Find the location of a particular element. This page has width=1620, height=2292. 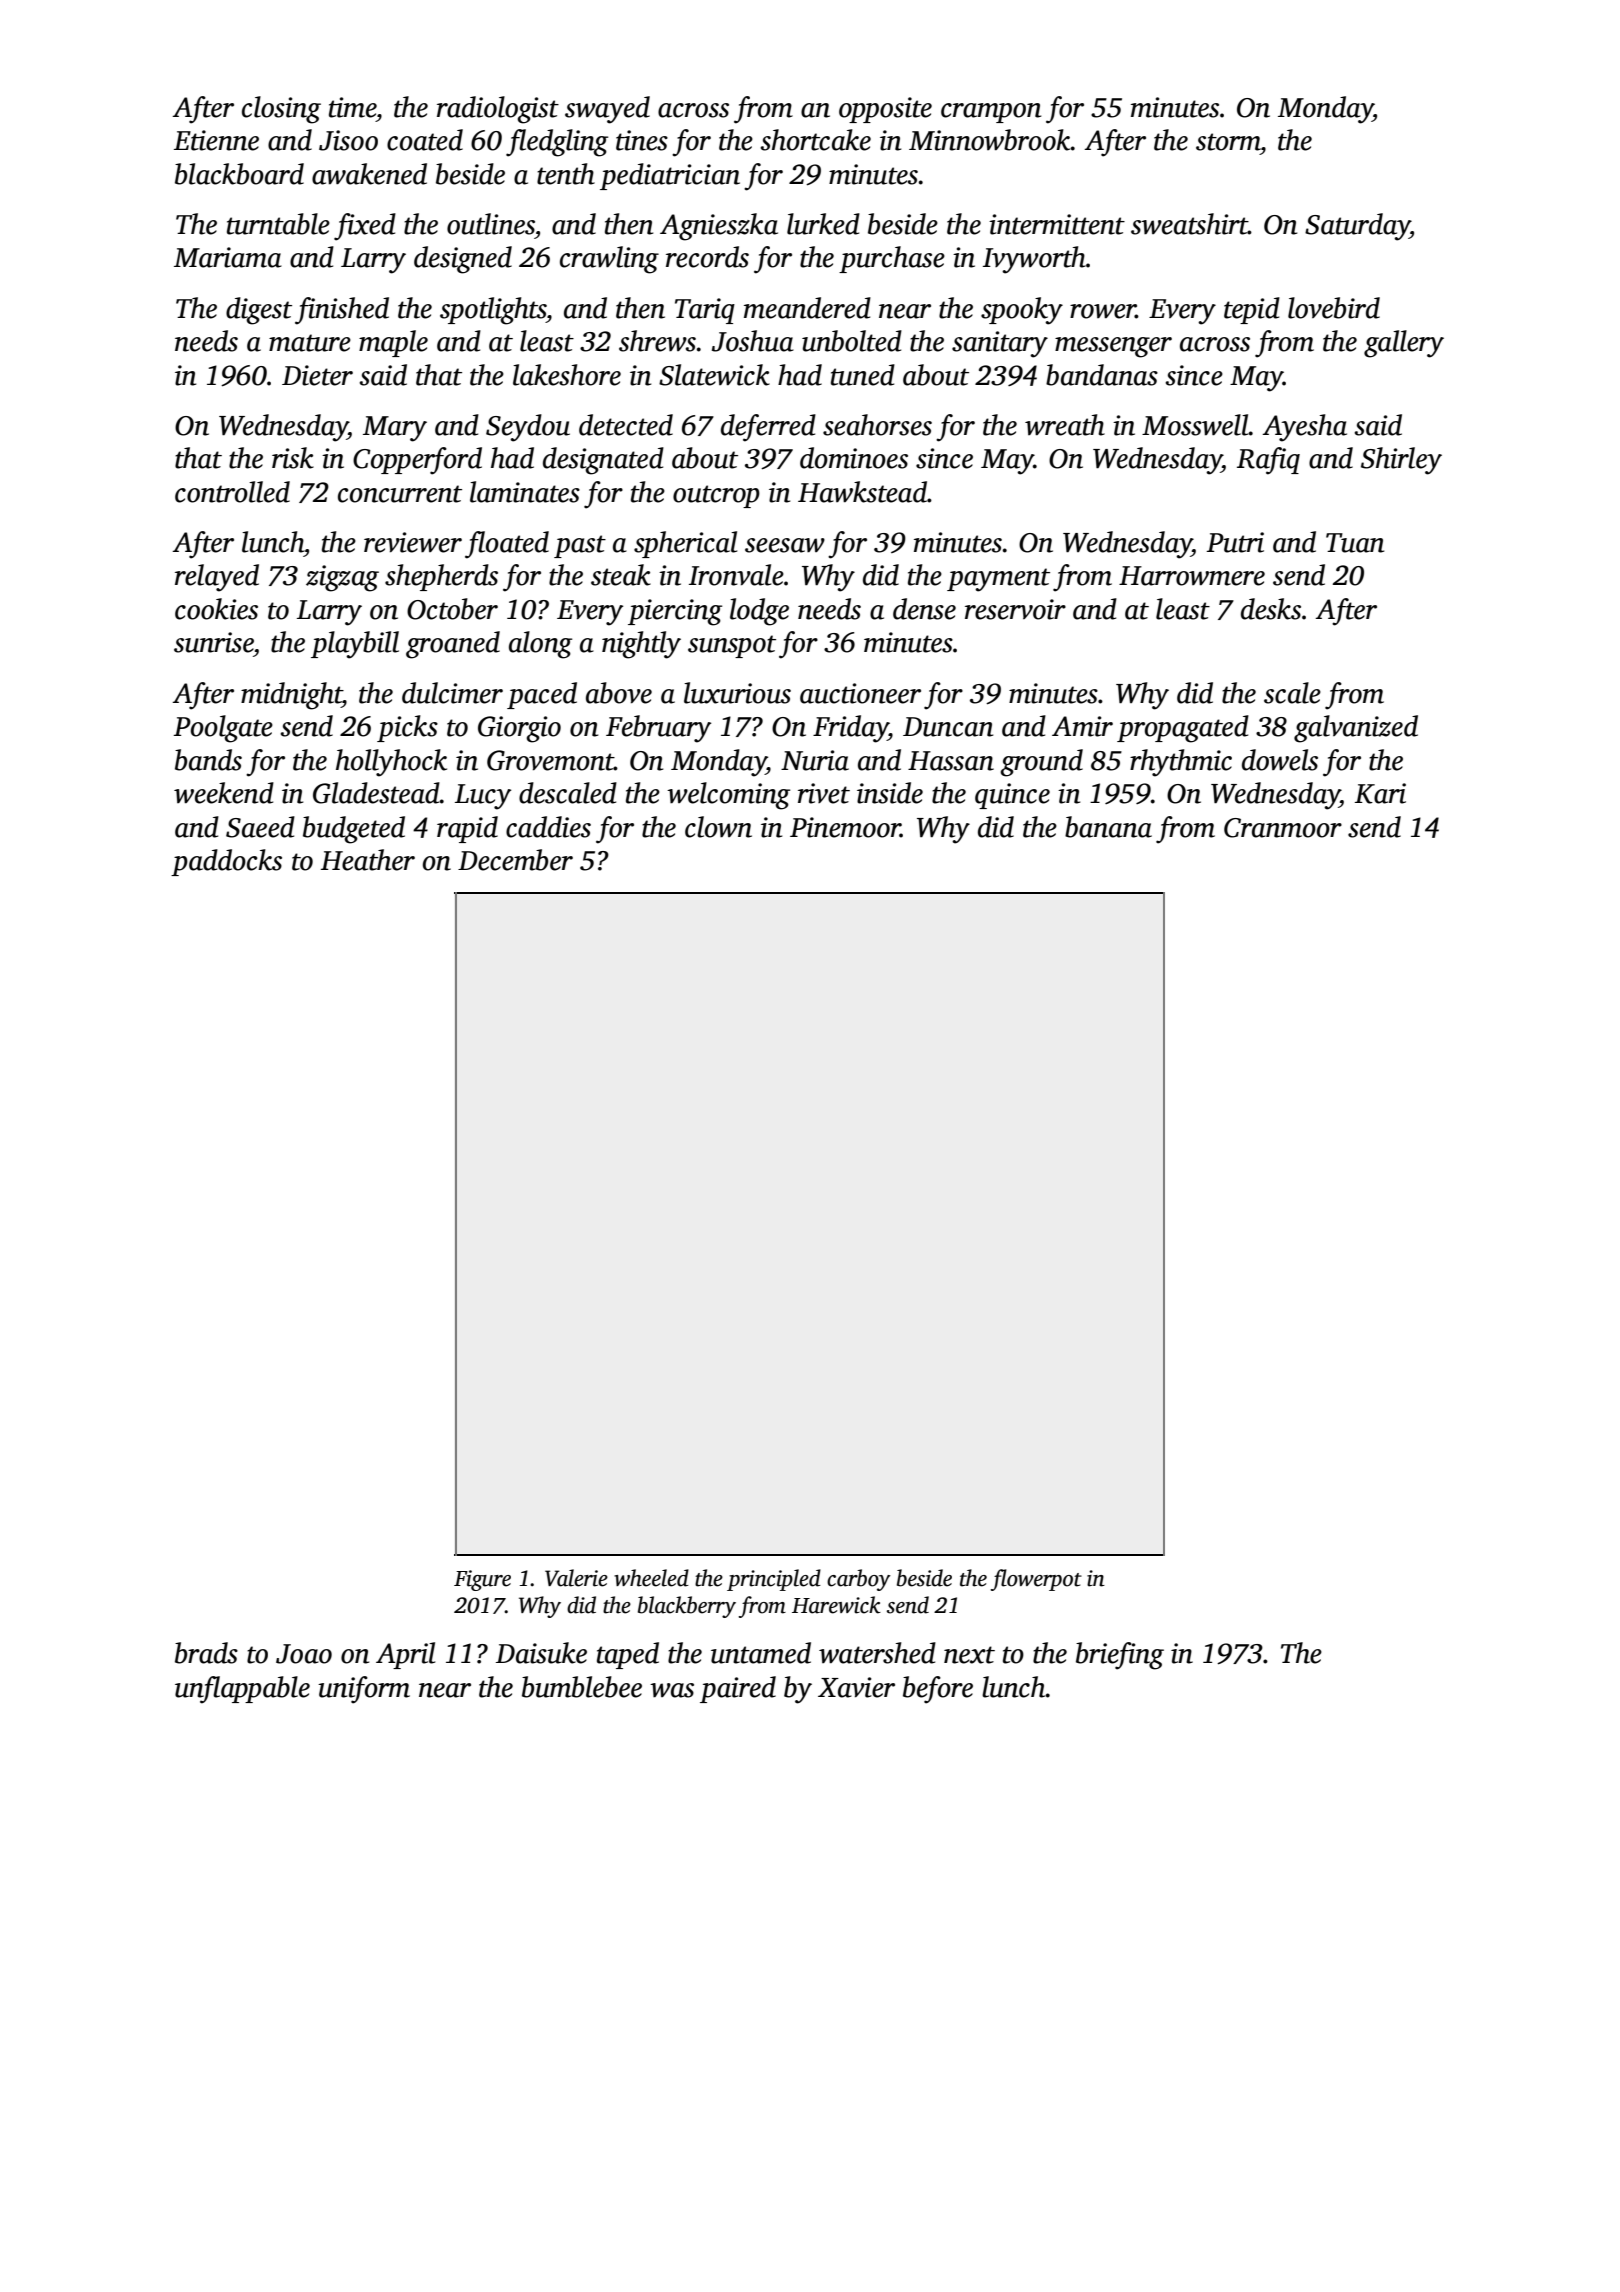

crampon is located at coordinates (991, 113).
